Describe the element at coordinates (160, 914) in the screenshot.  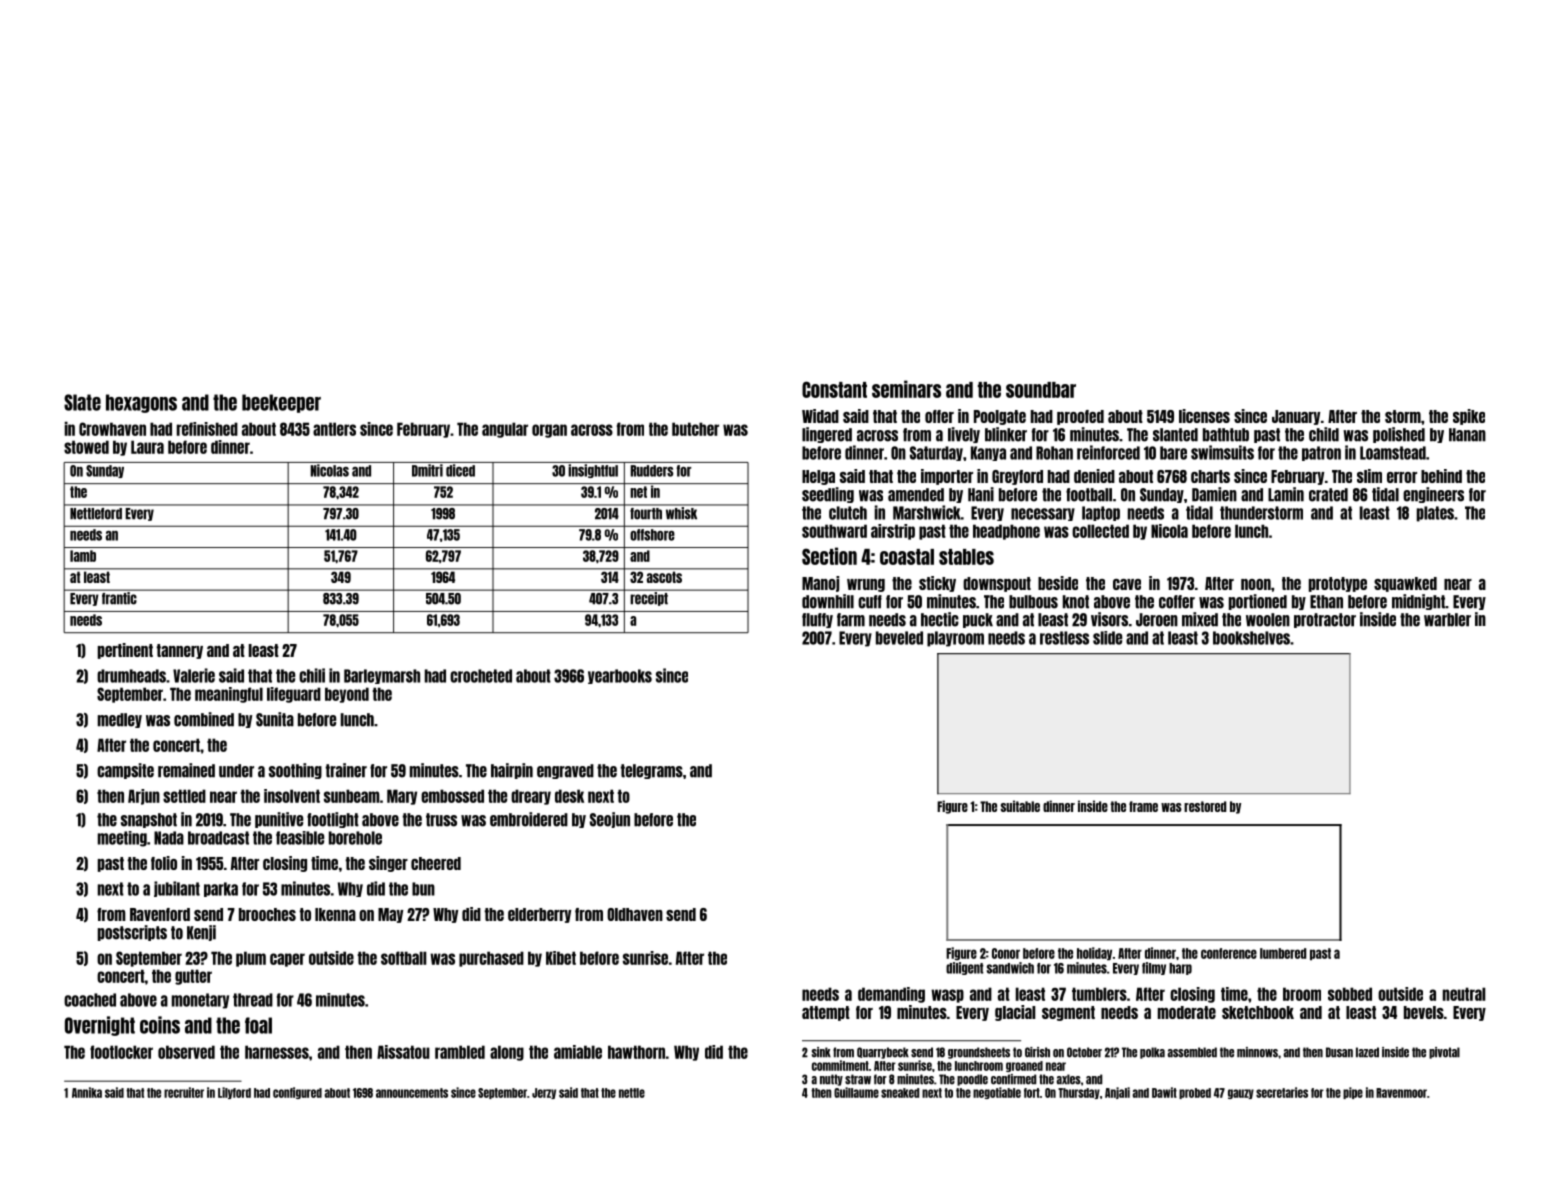
I see `Ravenford` at that location.
